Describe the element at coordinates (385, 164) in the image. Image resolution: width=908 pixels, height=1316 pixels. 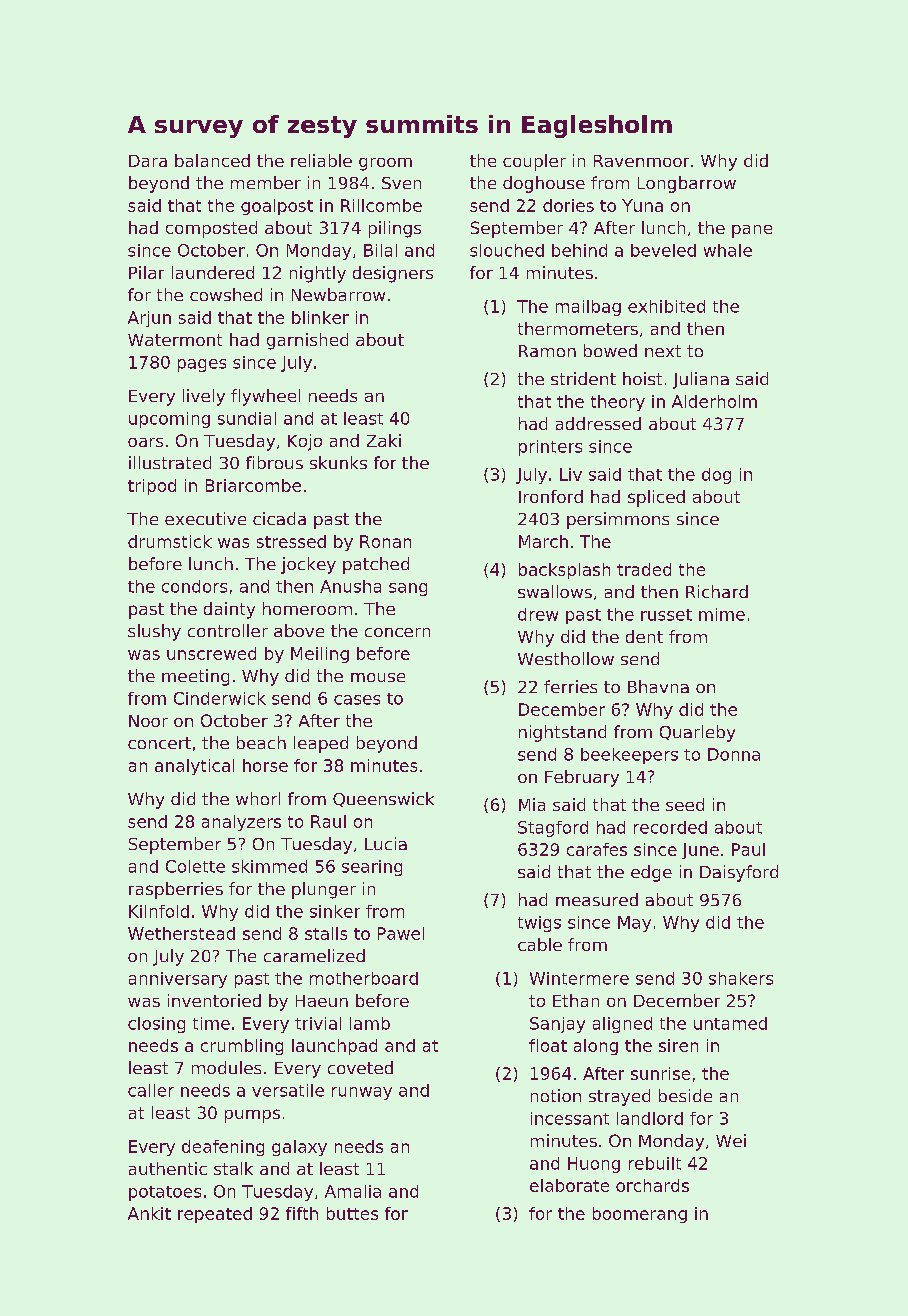
I see `groom` at that location.
